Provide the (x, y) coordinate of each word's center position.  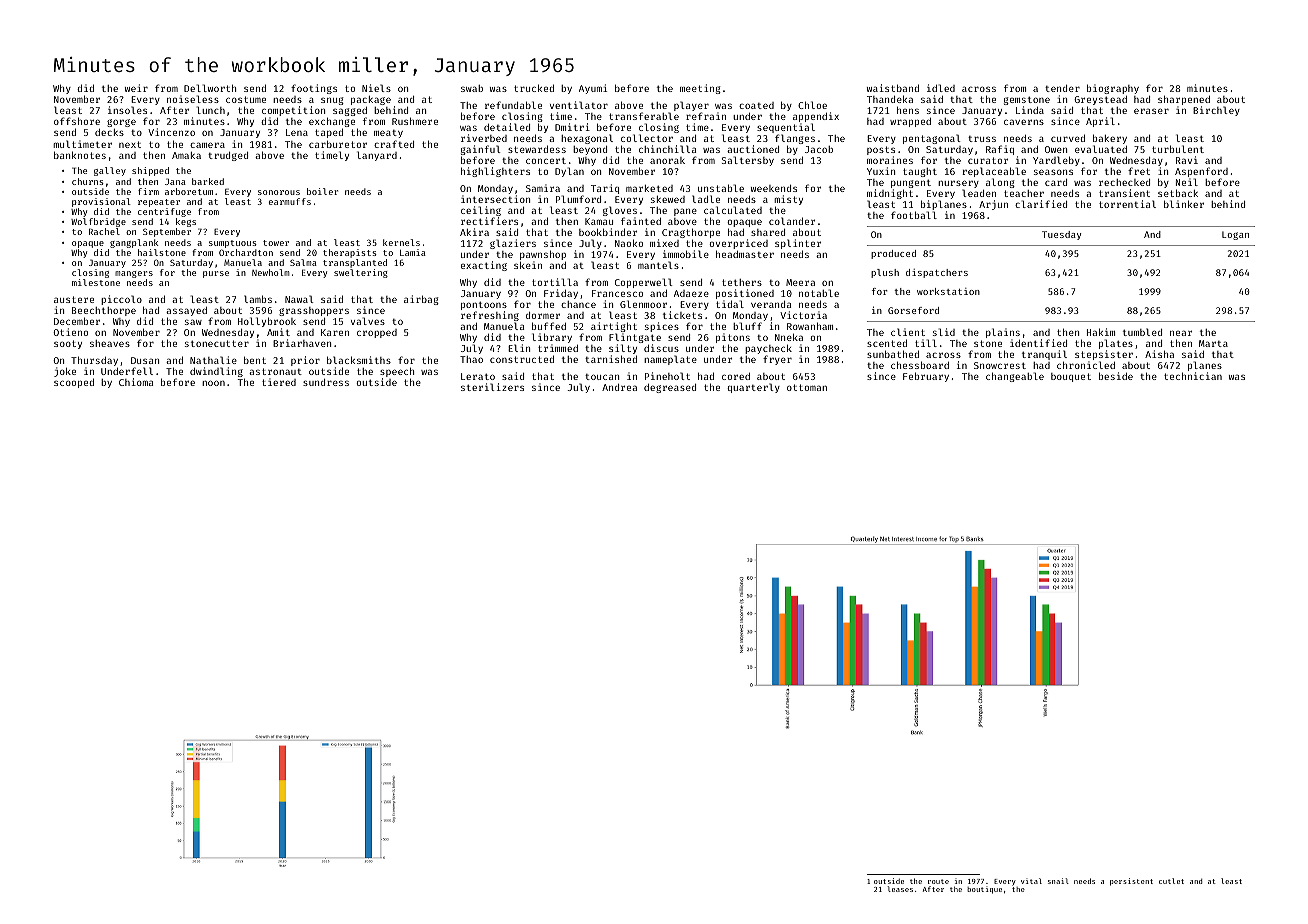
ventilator (579, 105)
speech (397, 372)
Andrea (619, 387)
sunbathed (893, 354)
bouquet (1071, 377)
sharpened (1184, 101)
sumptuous (233, 244)
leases (900, 889)
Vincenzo (171, 132)
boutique (984, 890)
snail (1058, 881)
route (938, 881)
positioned (745, 294)
